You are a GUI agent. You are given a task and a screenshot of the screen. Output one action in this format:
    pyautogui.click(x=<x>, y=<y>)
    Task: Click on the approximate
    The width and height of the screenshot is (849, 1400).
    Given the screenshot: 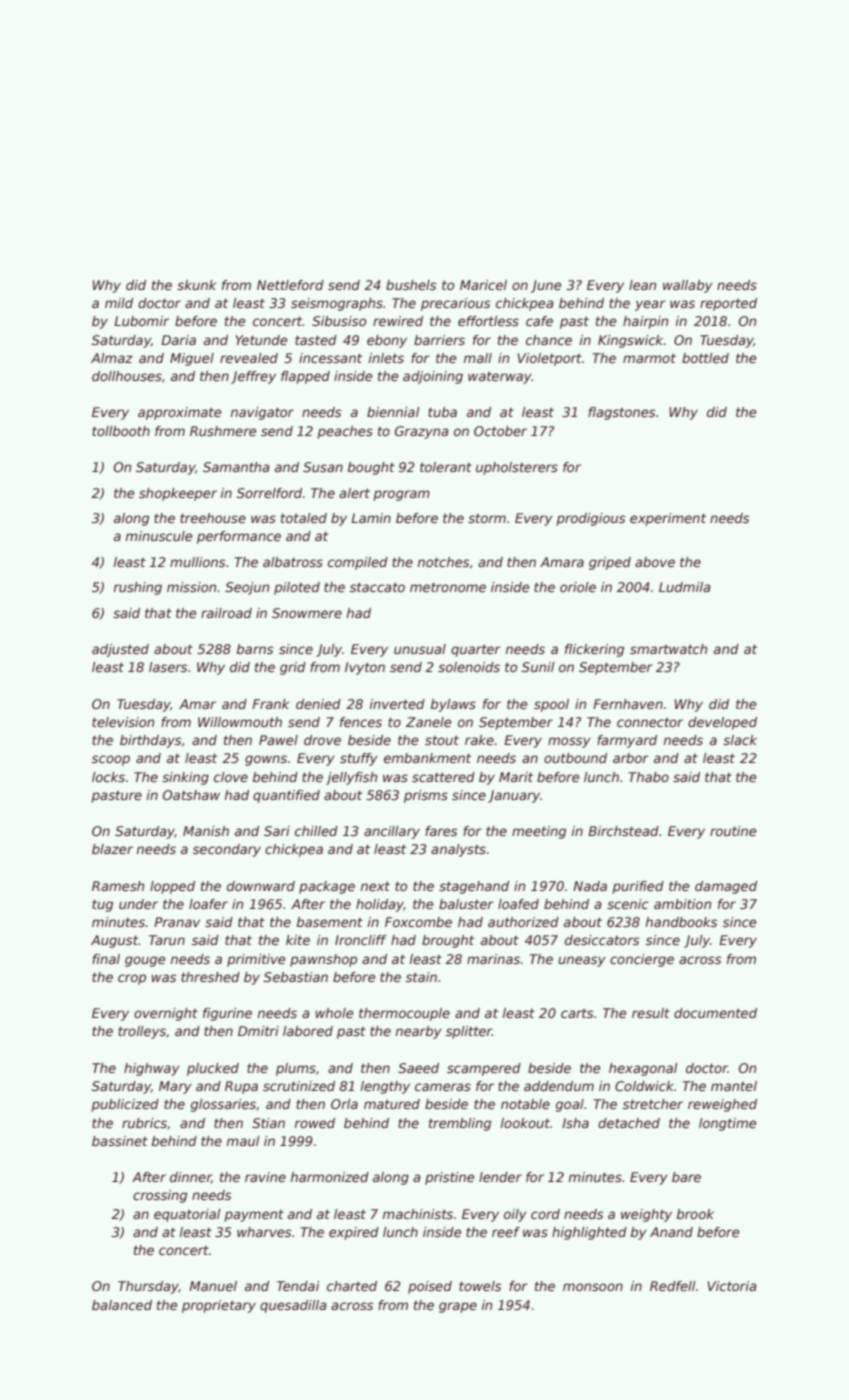 What is the action you would take?
    pyautogui.click(x=180, y=413)
